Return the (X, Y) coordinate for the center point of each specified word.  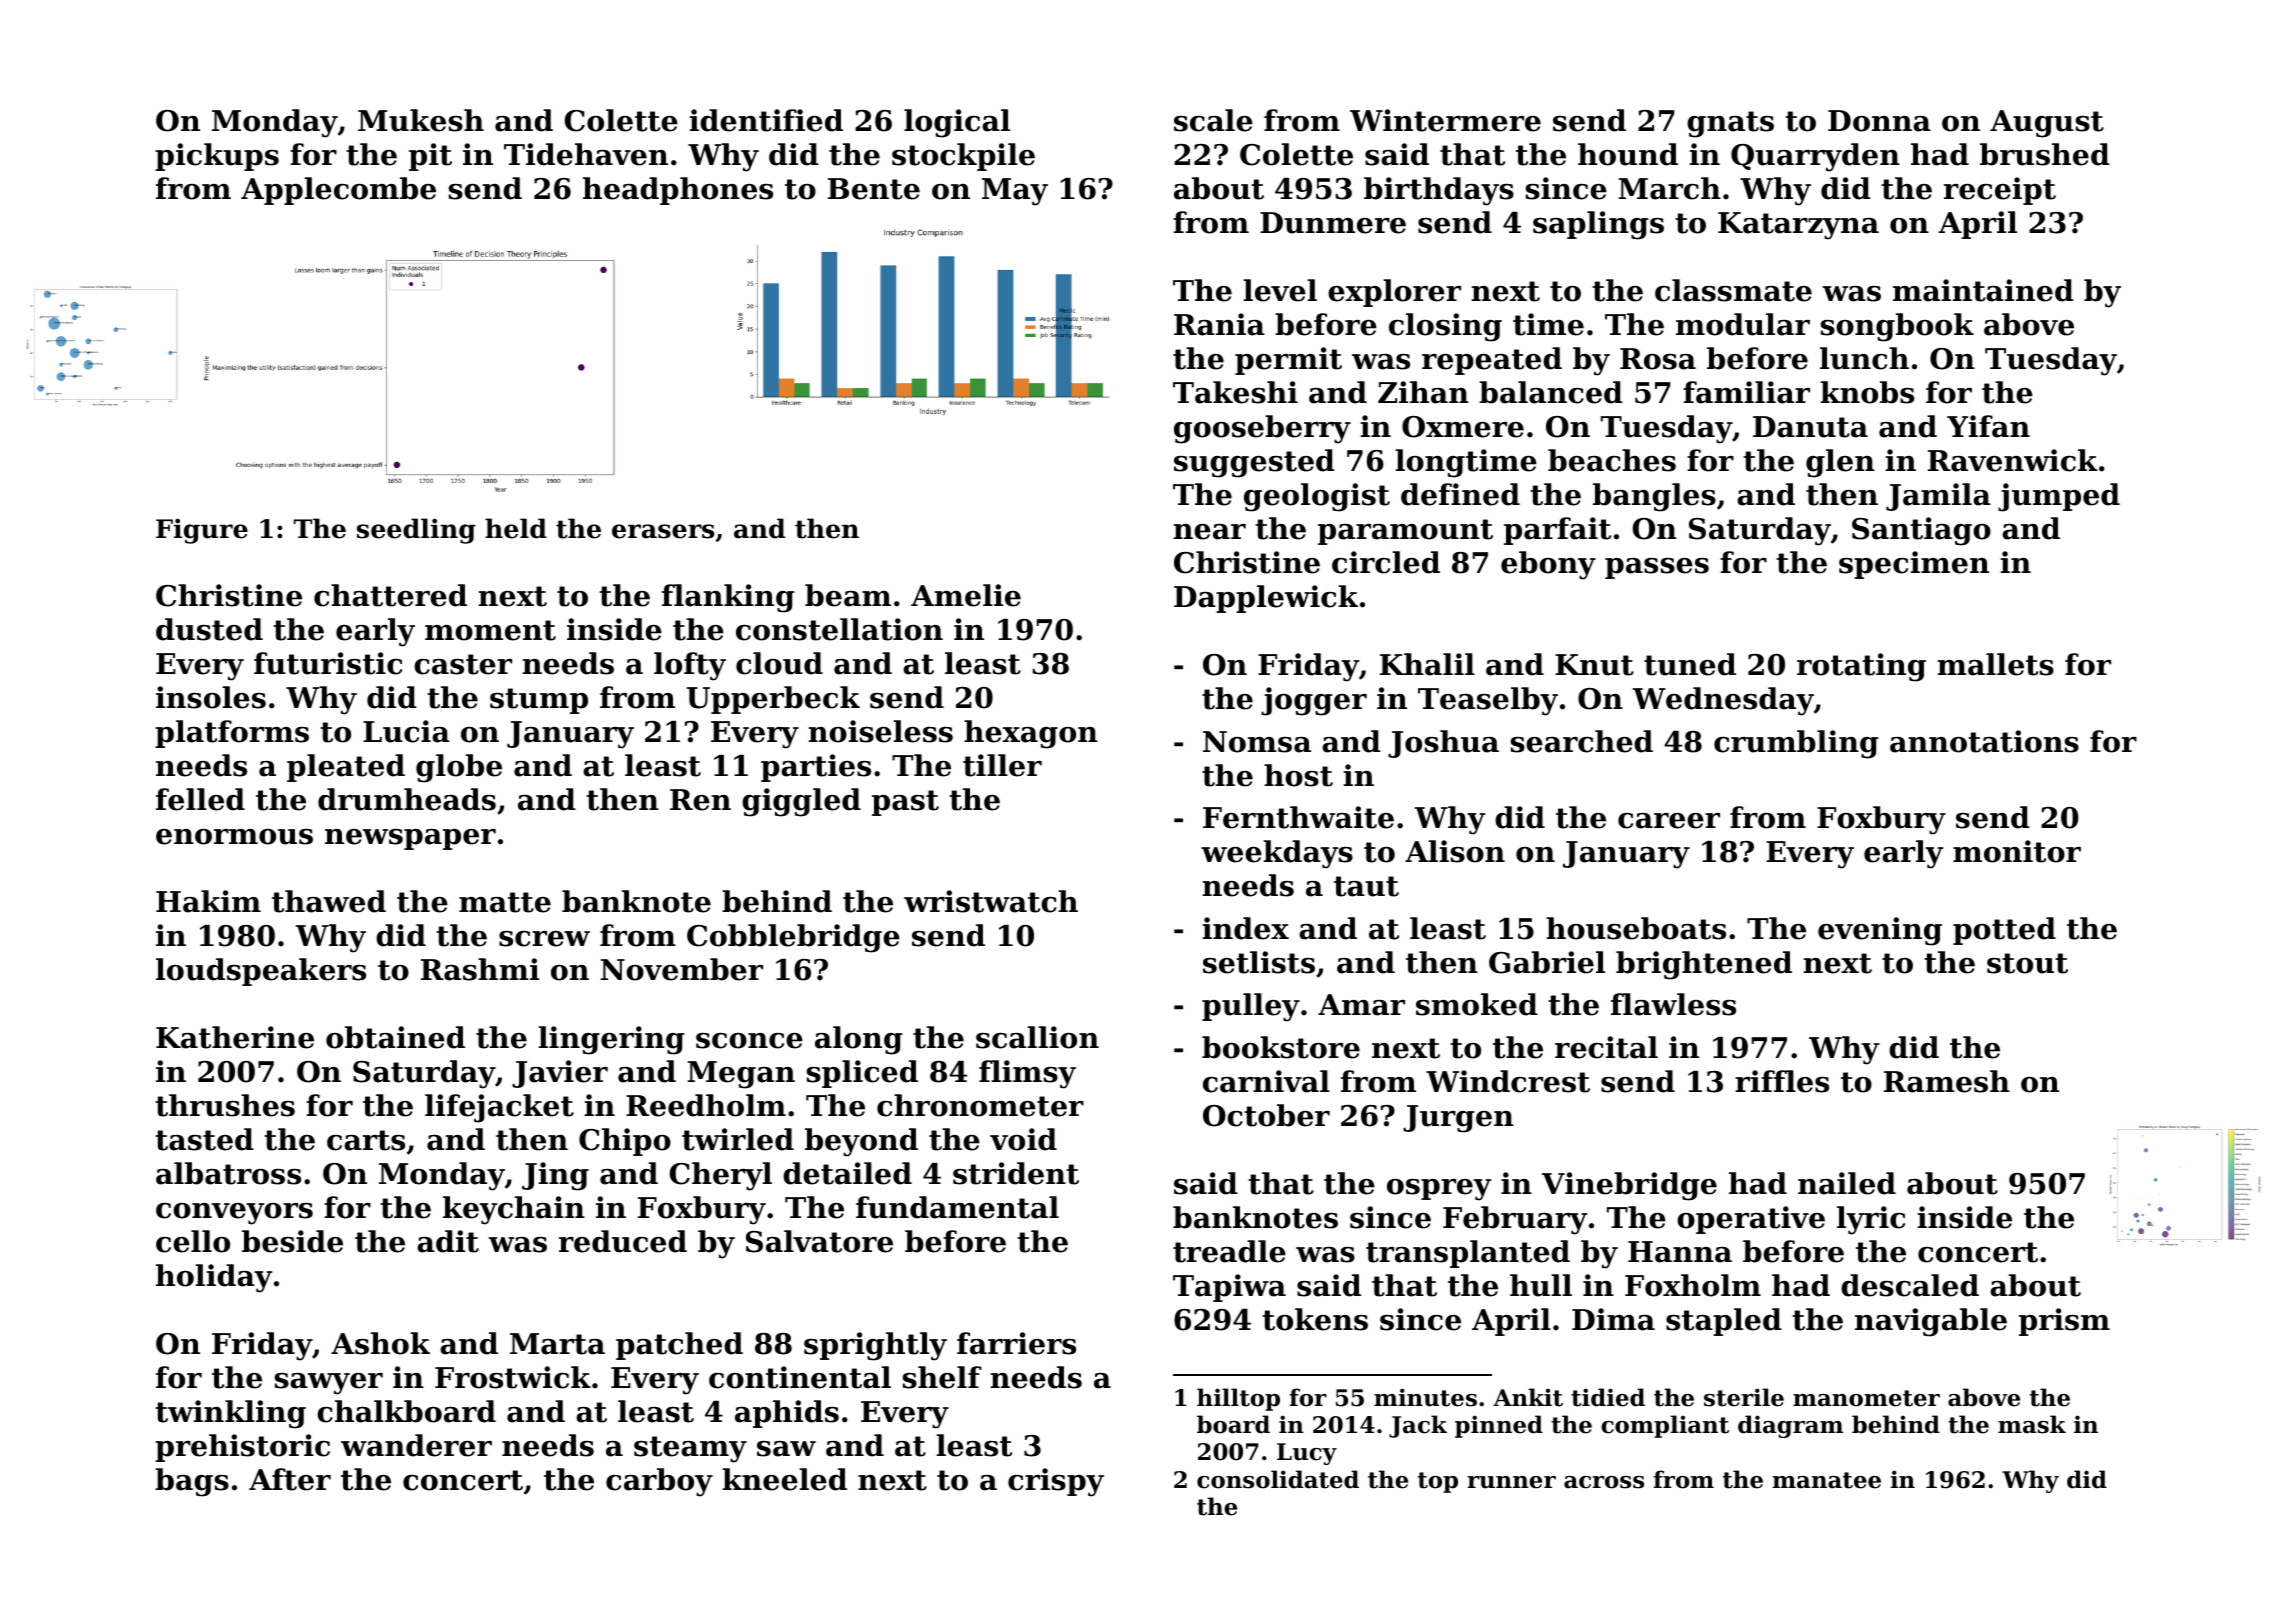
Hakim (208, 901)
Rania (1219, 324)
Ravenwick (2013, 460)
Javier (560, 1074)
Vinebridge (1629, 1186)
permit (1288, 361)
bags (192, 1482)
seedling (416, 531)
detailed (847, 1173)
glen (1840, 463)
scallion (1037, 1037)
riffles (1782, 1081)
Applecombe (338, 191)
